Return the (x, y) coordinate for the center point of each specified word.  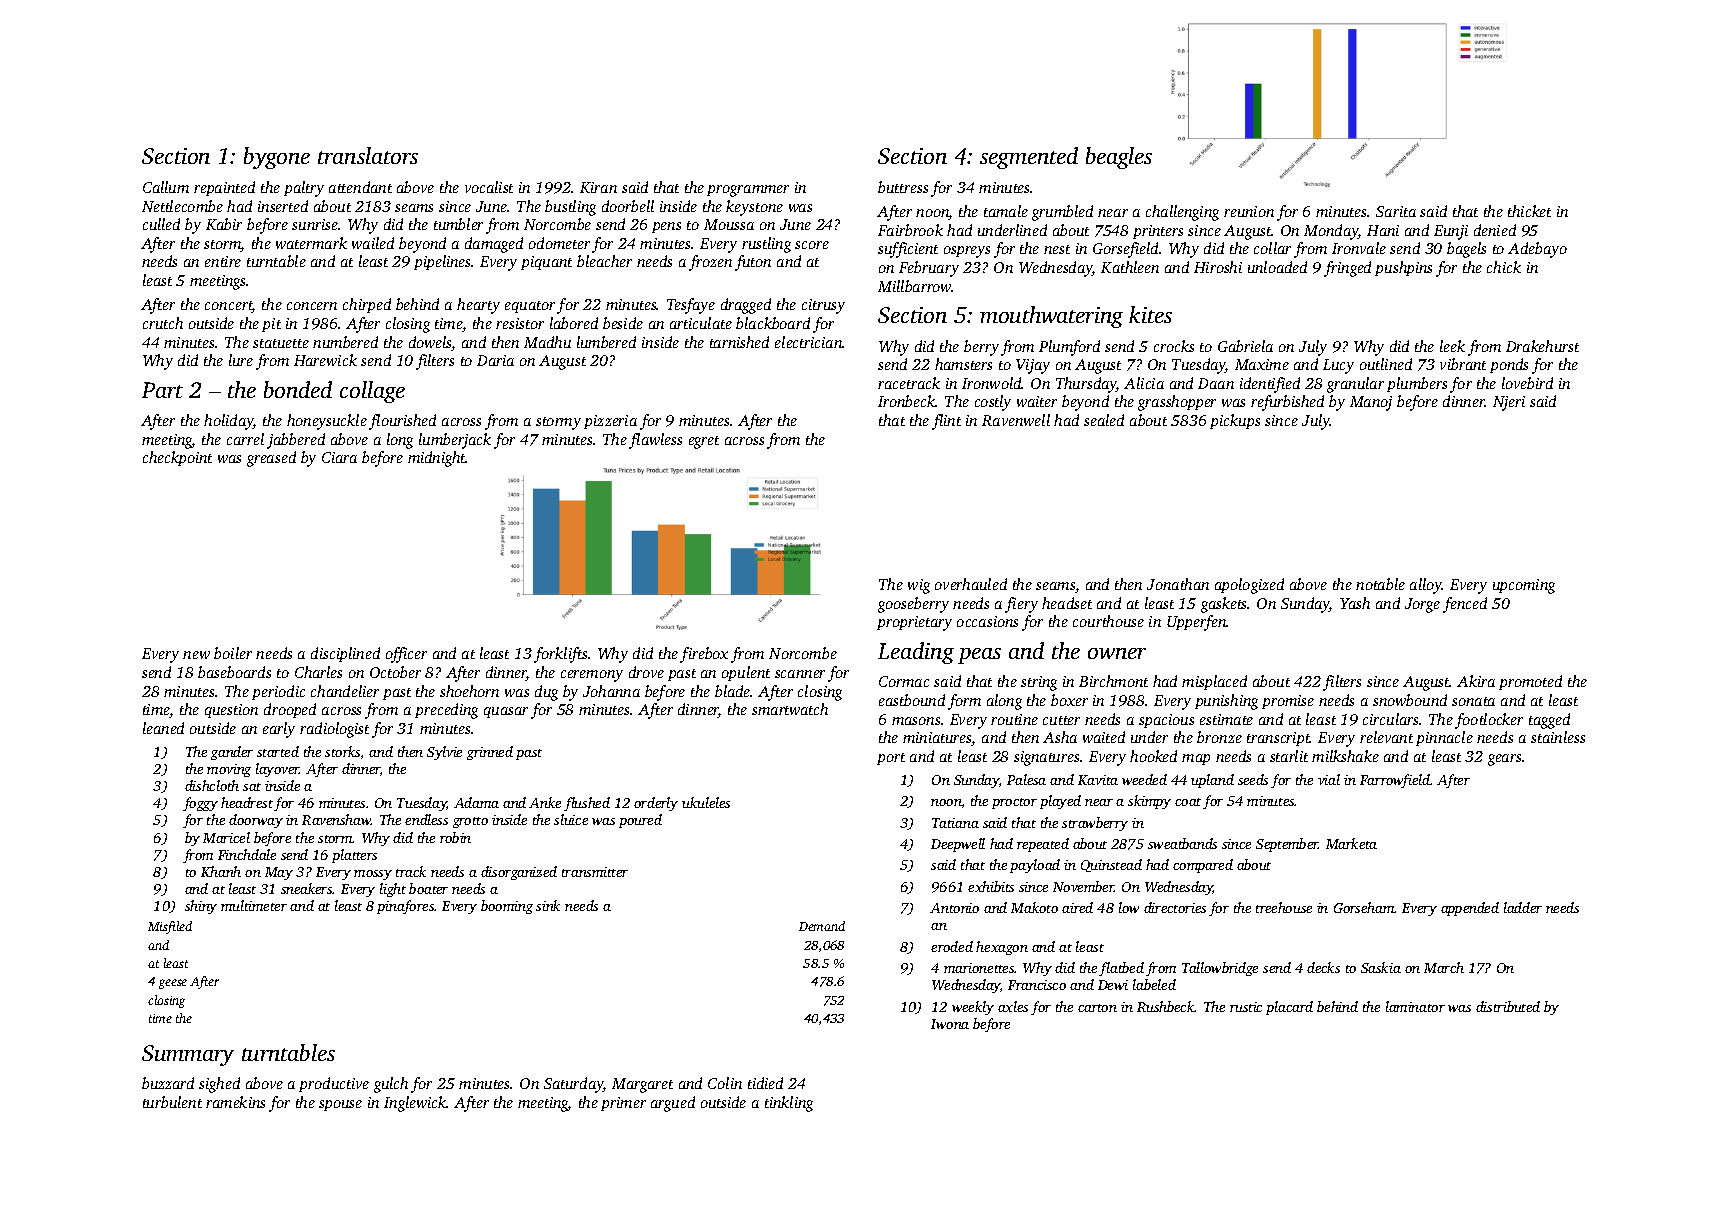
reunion (1249, 211)
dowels (430, 343)
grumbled (1062, 213)
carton (1097, 1008)
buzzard (168, 1083)
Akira (1476, 681)
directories (1175, 907)
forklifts (560, 655)
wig (919, 586)
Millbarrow (915, 286)
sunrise (315, 224)
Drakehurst (1542, 346)
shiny (201, 907)
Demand (822, 926)
